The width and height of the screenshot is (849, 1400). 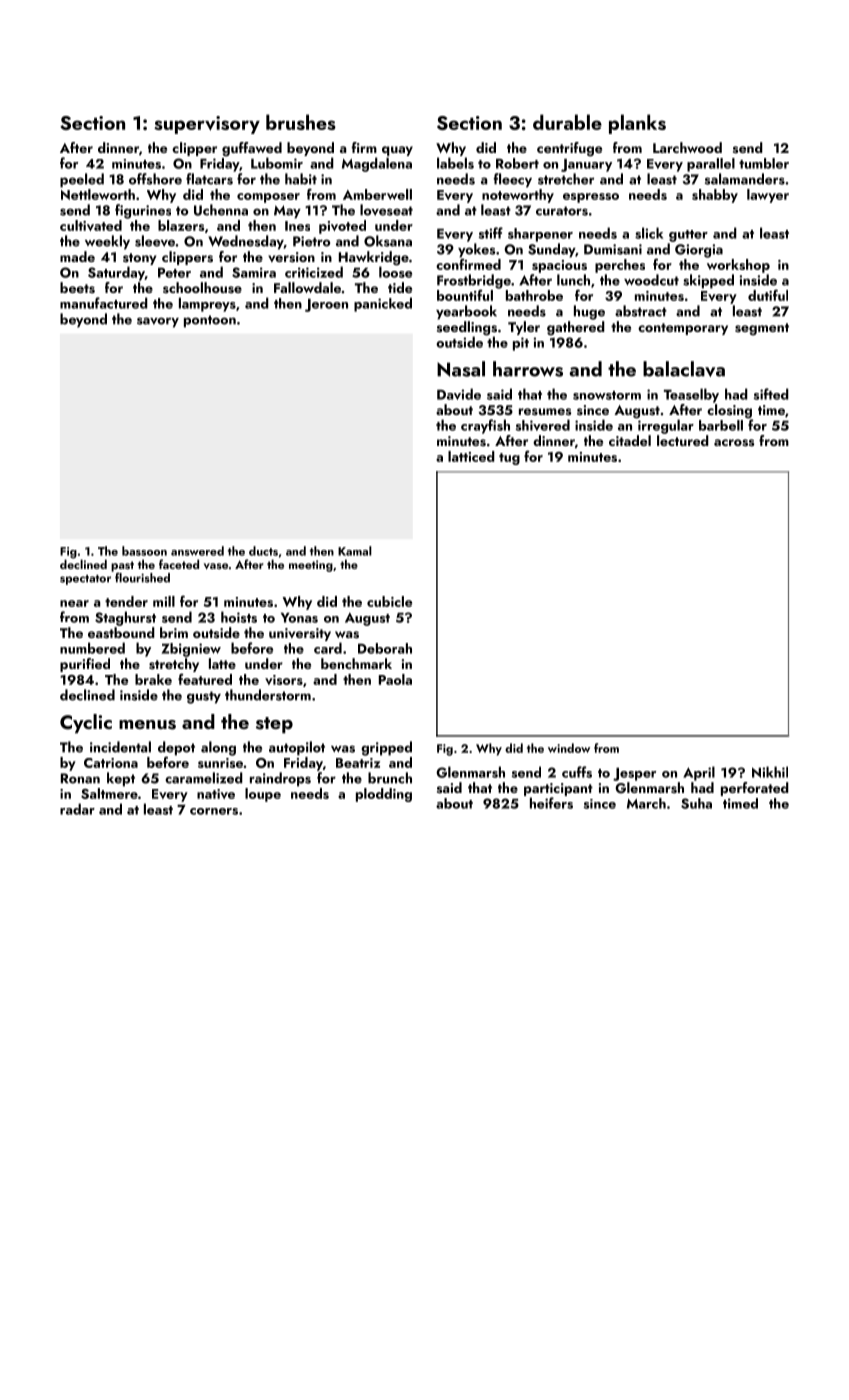 What do you see at coordinates (384, 795) in the screenshot?
I see `plodding` at bounding box center [384, 795].
